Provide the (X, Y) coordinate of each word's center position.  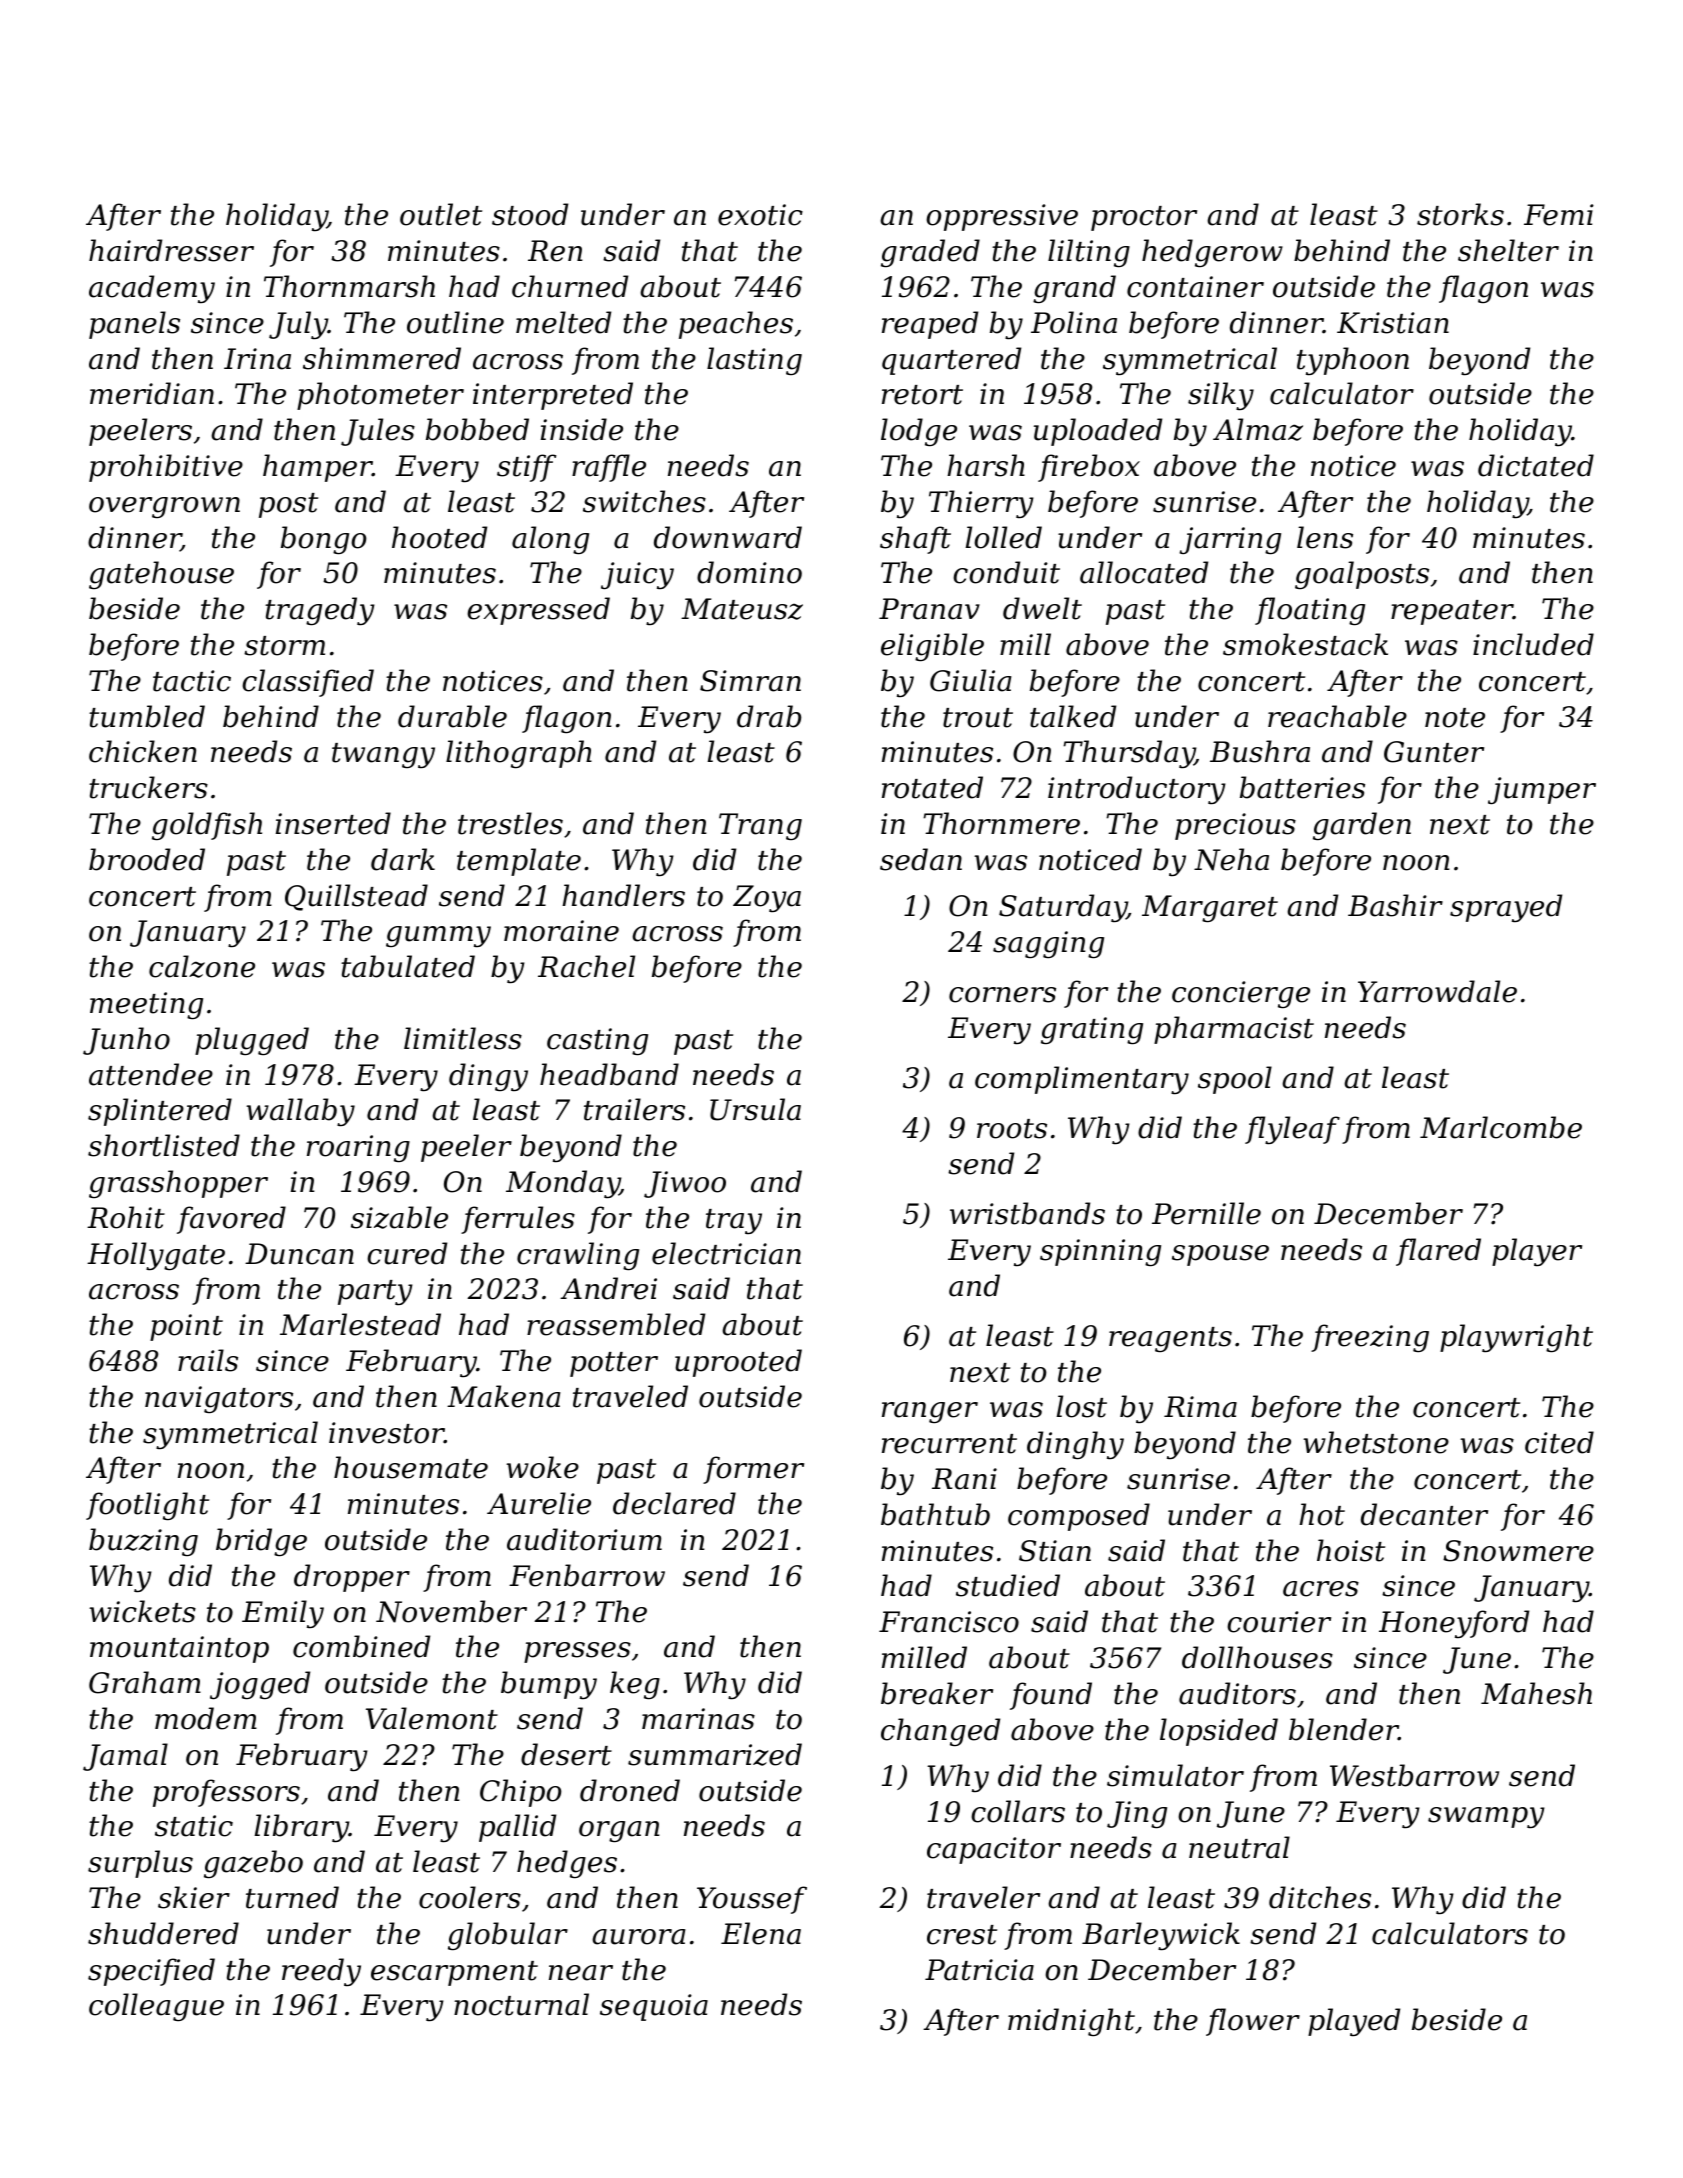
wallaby (300, 1112)
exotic (760, 215)
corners (1002, 995)
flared (1438, 1252)
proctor (1144, 218)
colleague (156, 2007)
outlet (441, 214)
